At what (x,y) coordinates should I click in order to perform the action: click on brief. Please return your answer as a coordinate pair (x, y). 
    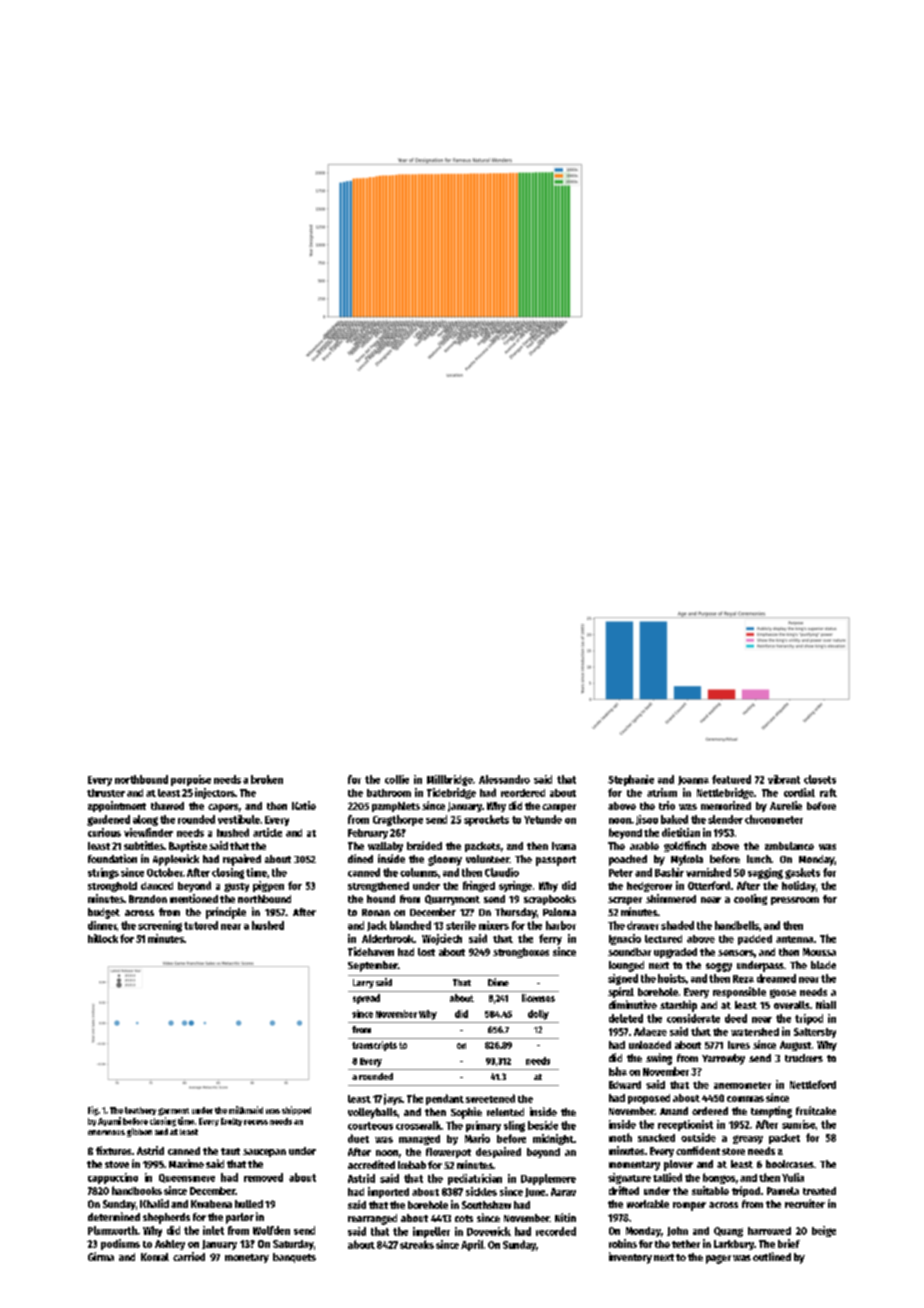
    Looking at the image, I should click on (789, 1243).
